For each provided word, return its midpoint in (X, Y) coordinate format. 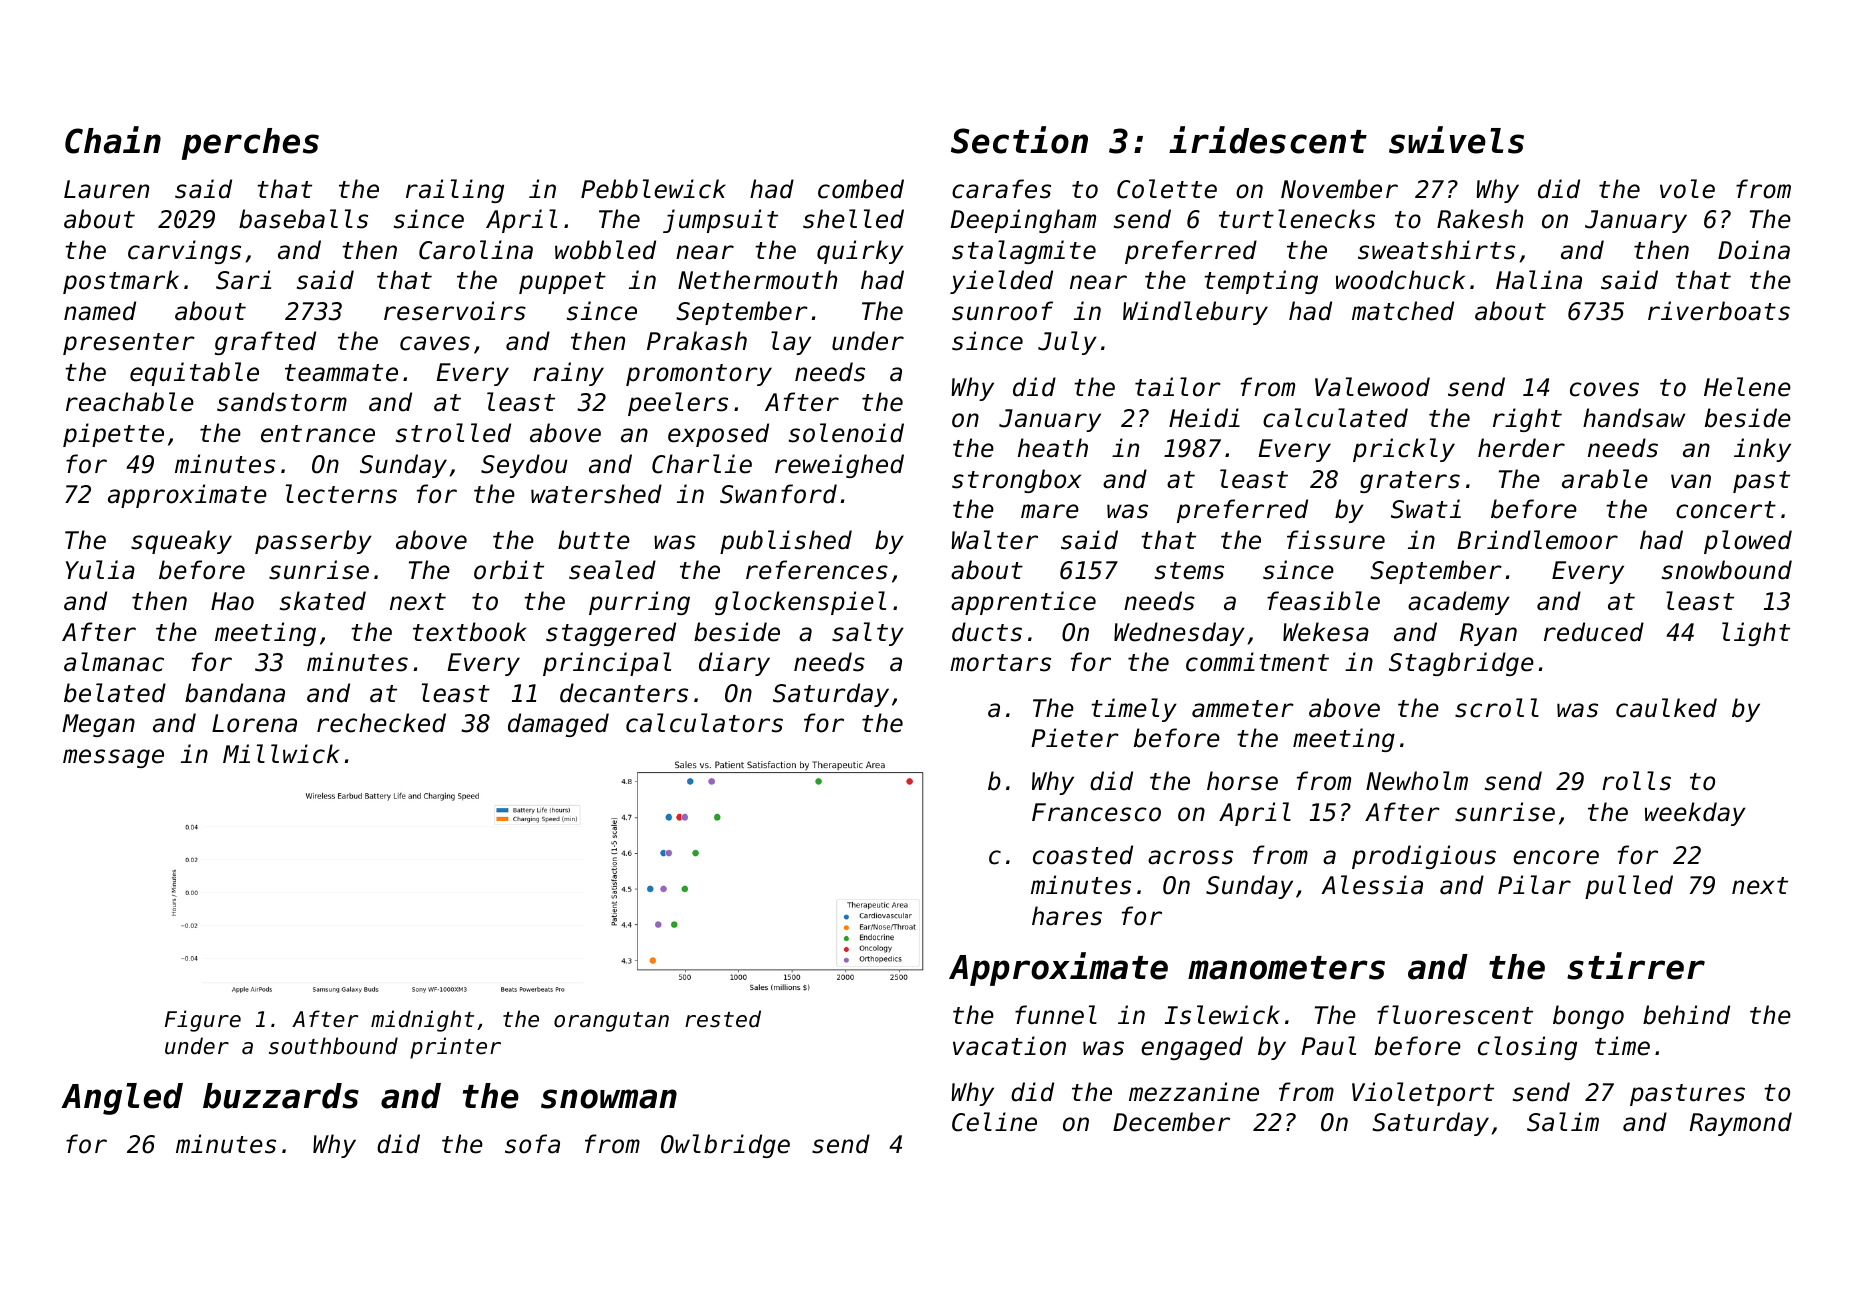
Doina (1754, 250)
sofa (532, 1144)
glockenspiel (800, 603)
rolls (1636, 781)
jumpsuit (720, 221)
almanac (114, 662)
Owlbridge (725, 1146)
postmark (121, 282)
